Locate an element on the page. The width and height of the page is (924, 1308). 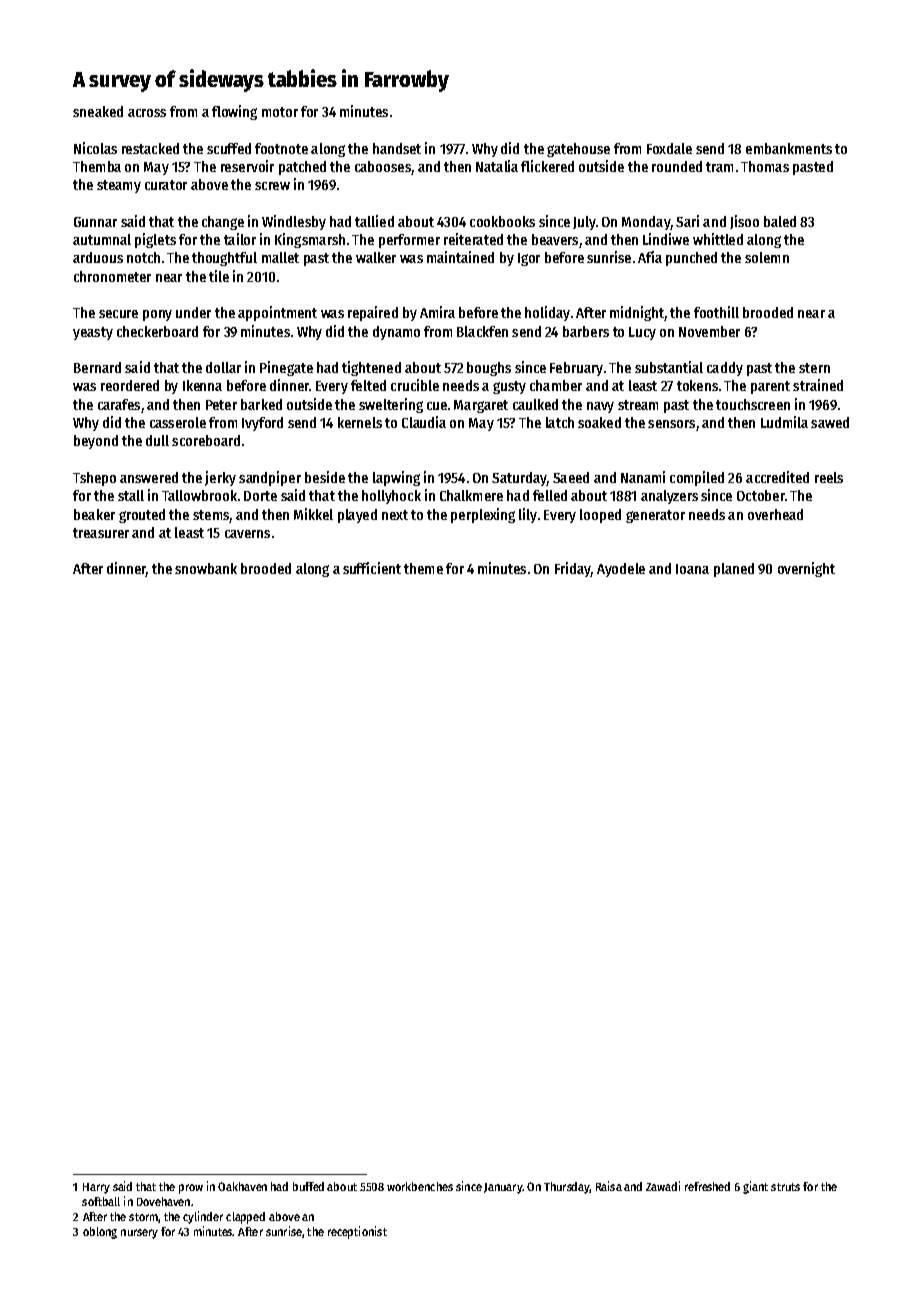
reels is located at coordinates (829, 477).
